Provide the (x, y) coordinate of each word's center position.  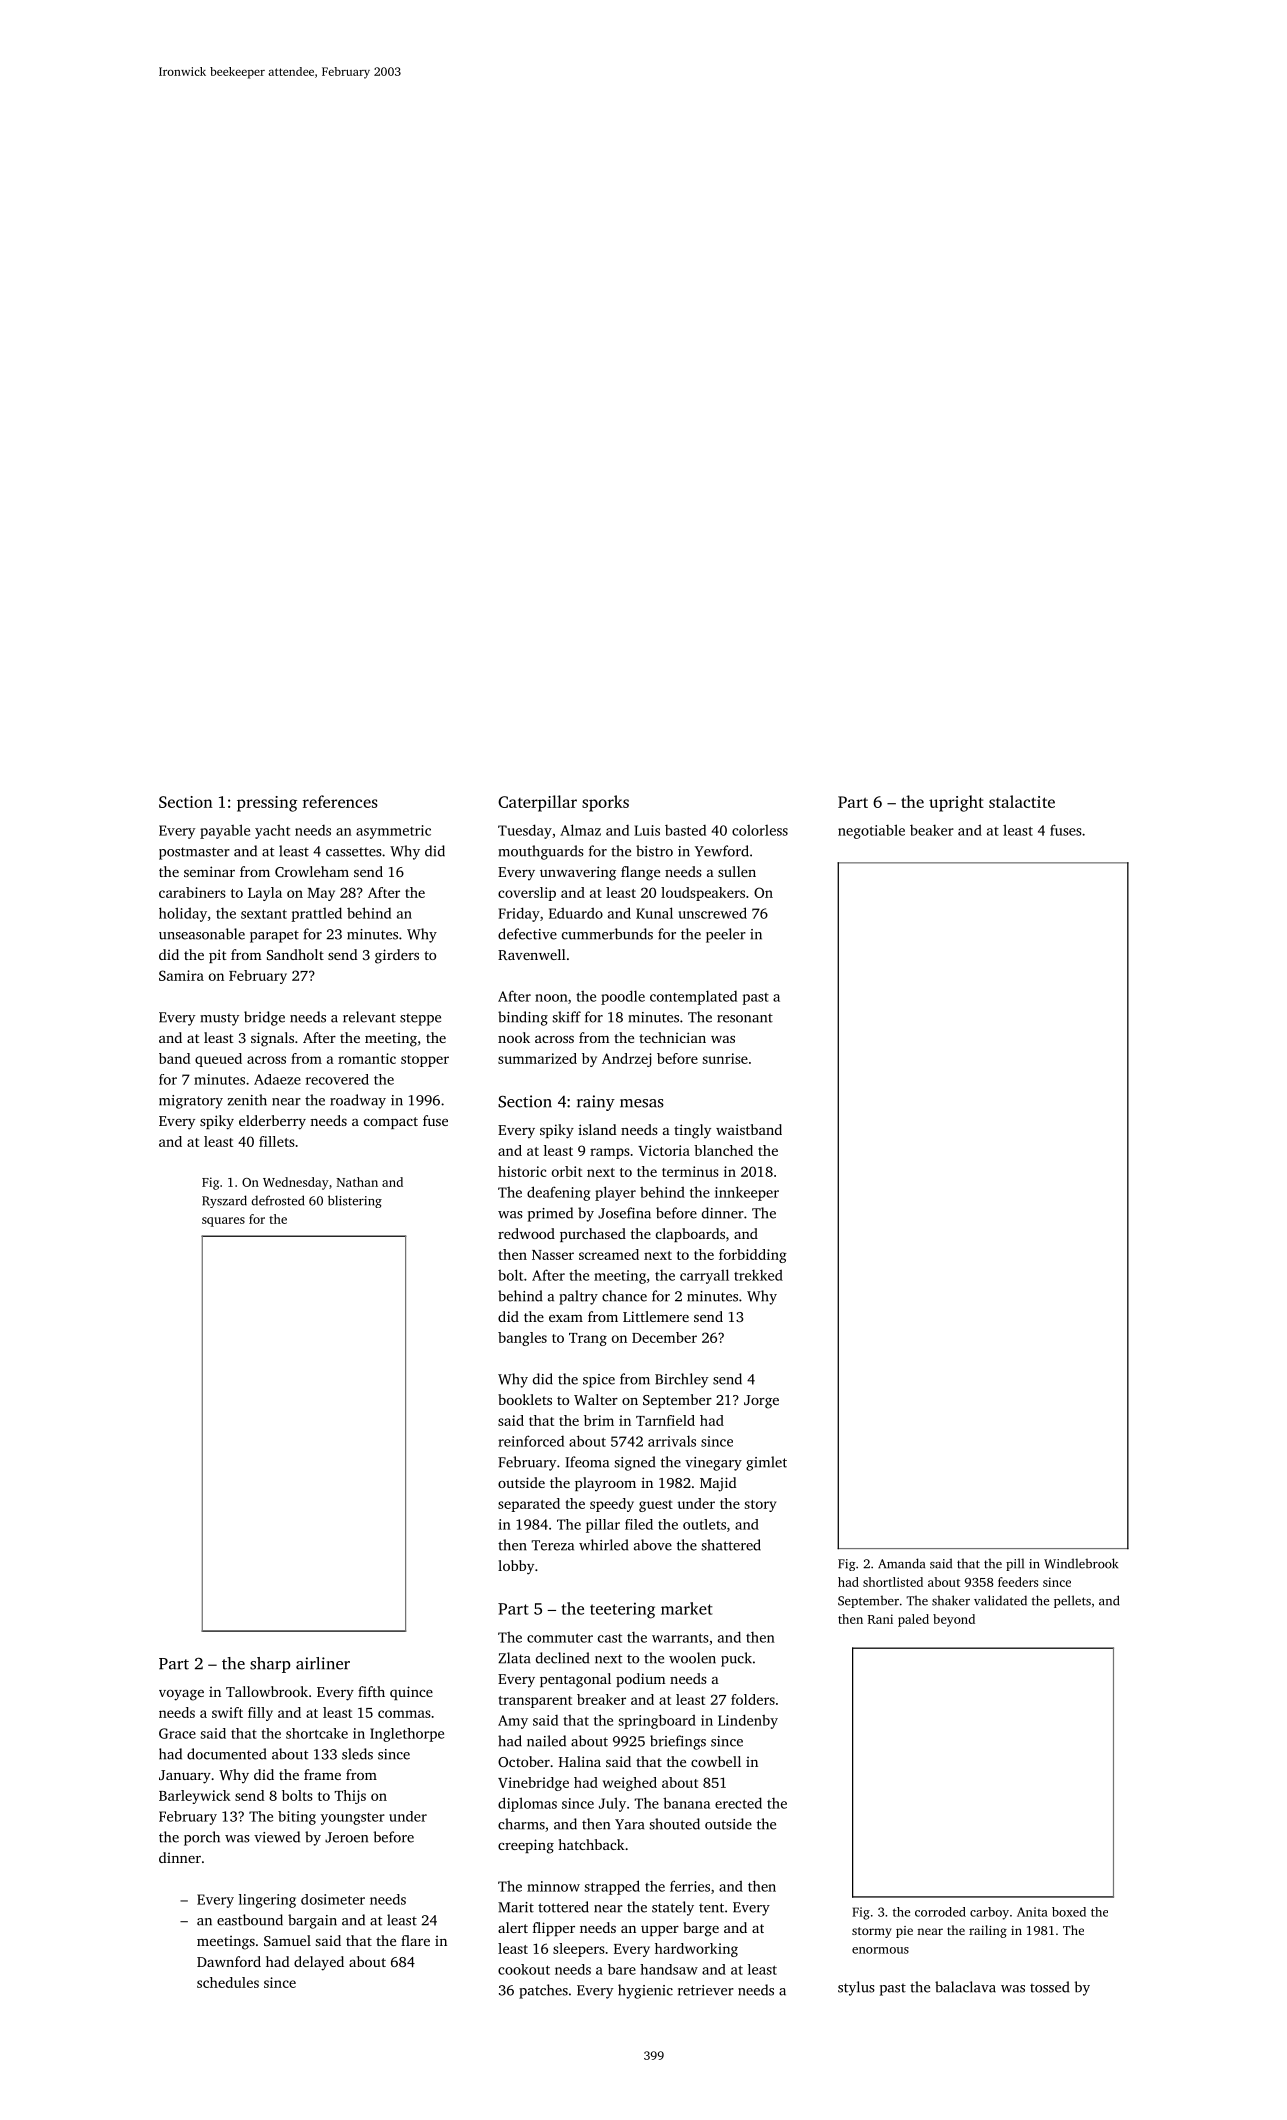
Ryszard (224, 1201)
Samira (181, 975)
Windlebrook (1081, 1563)
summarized (537, 1058)
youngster (353, 1819)
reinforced (531, 1441)
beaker (932, 830)
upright (956, 803)
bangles (522, 1339)
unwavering (578, 873)
